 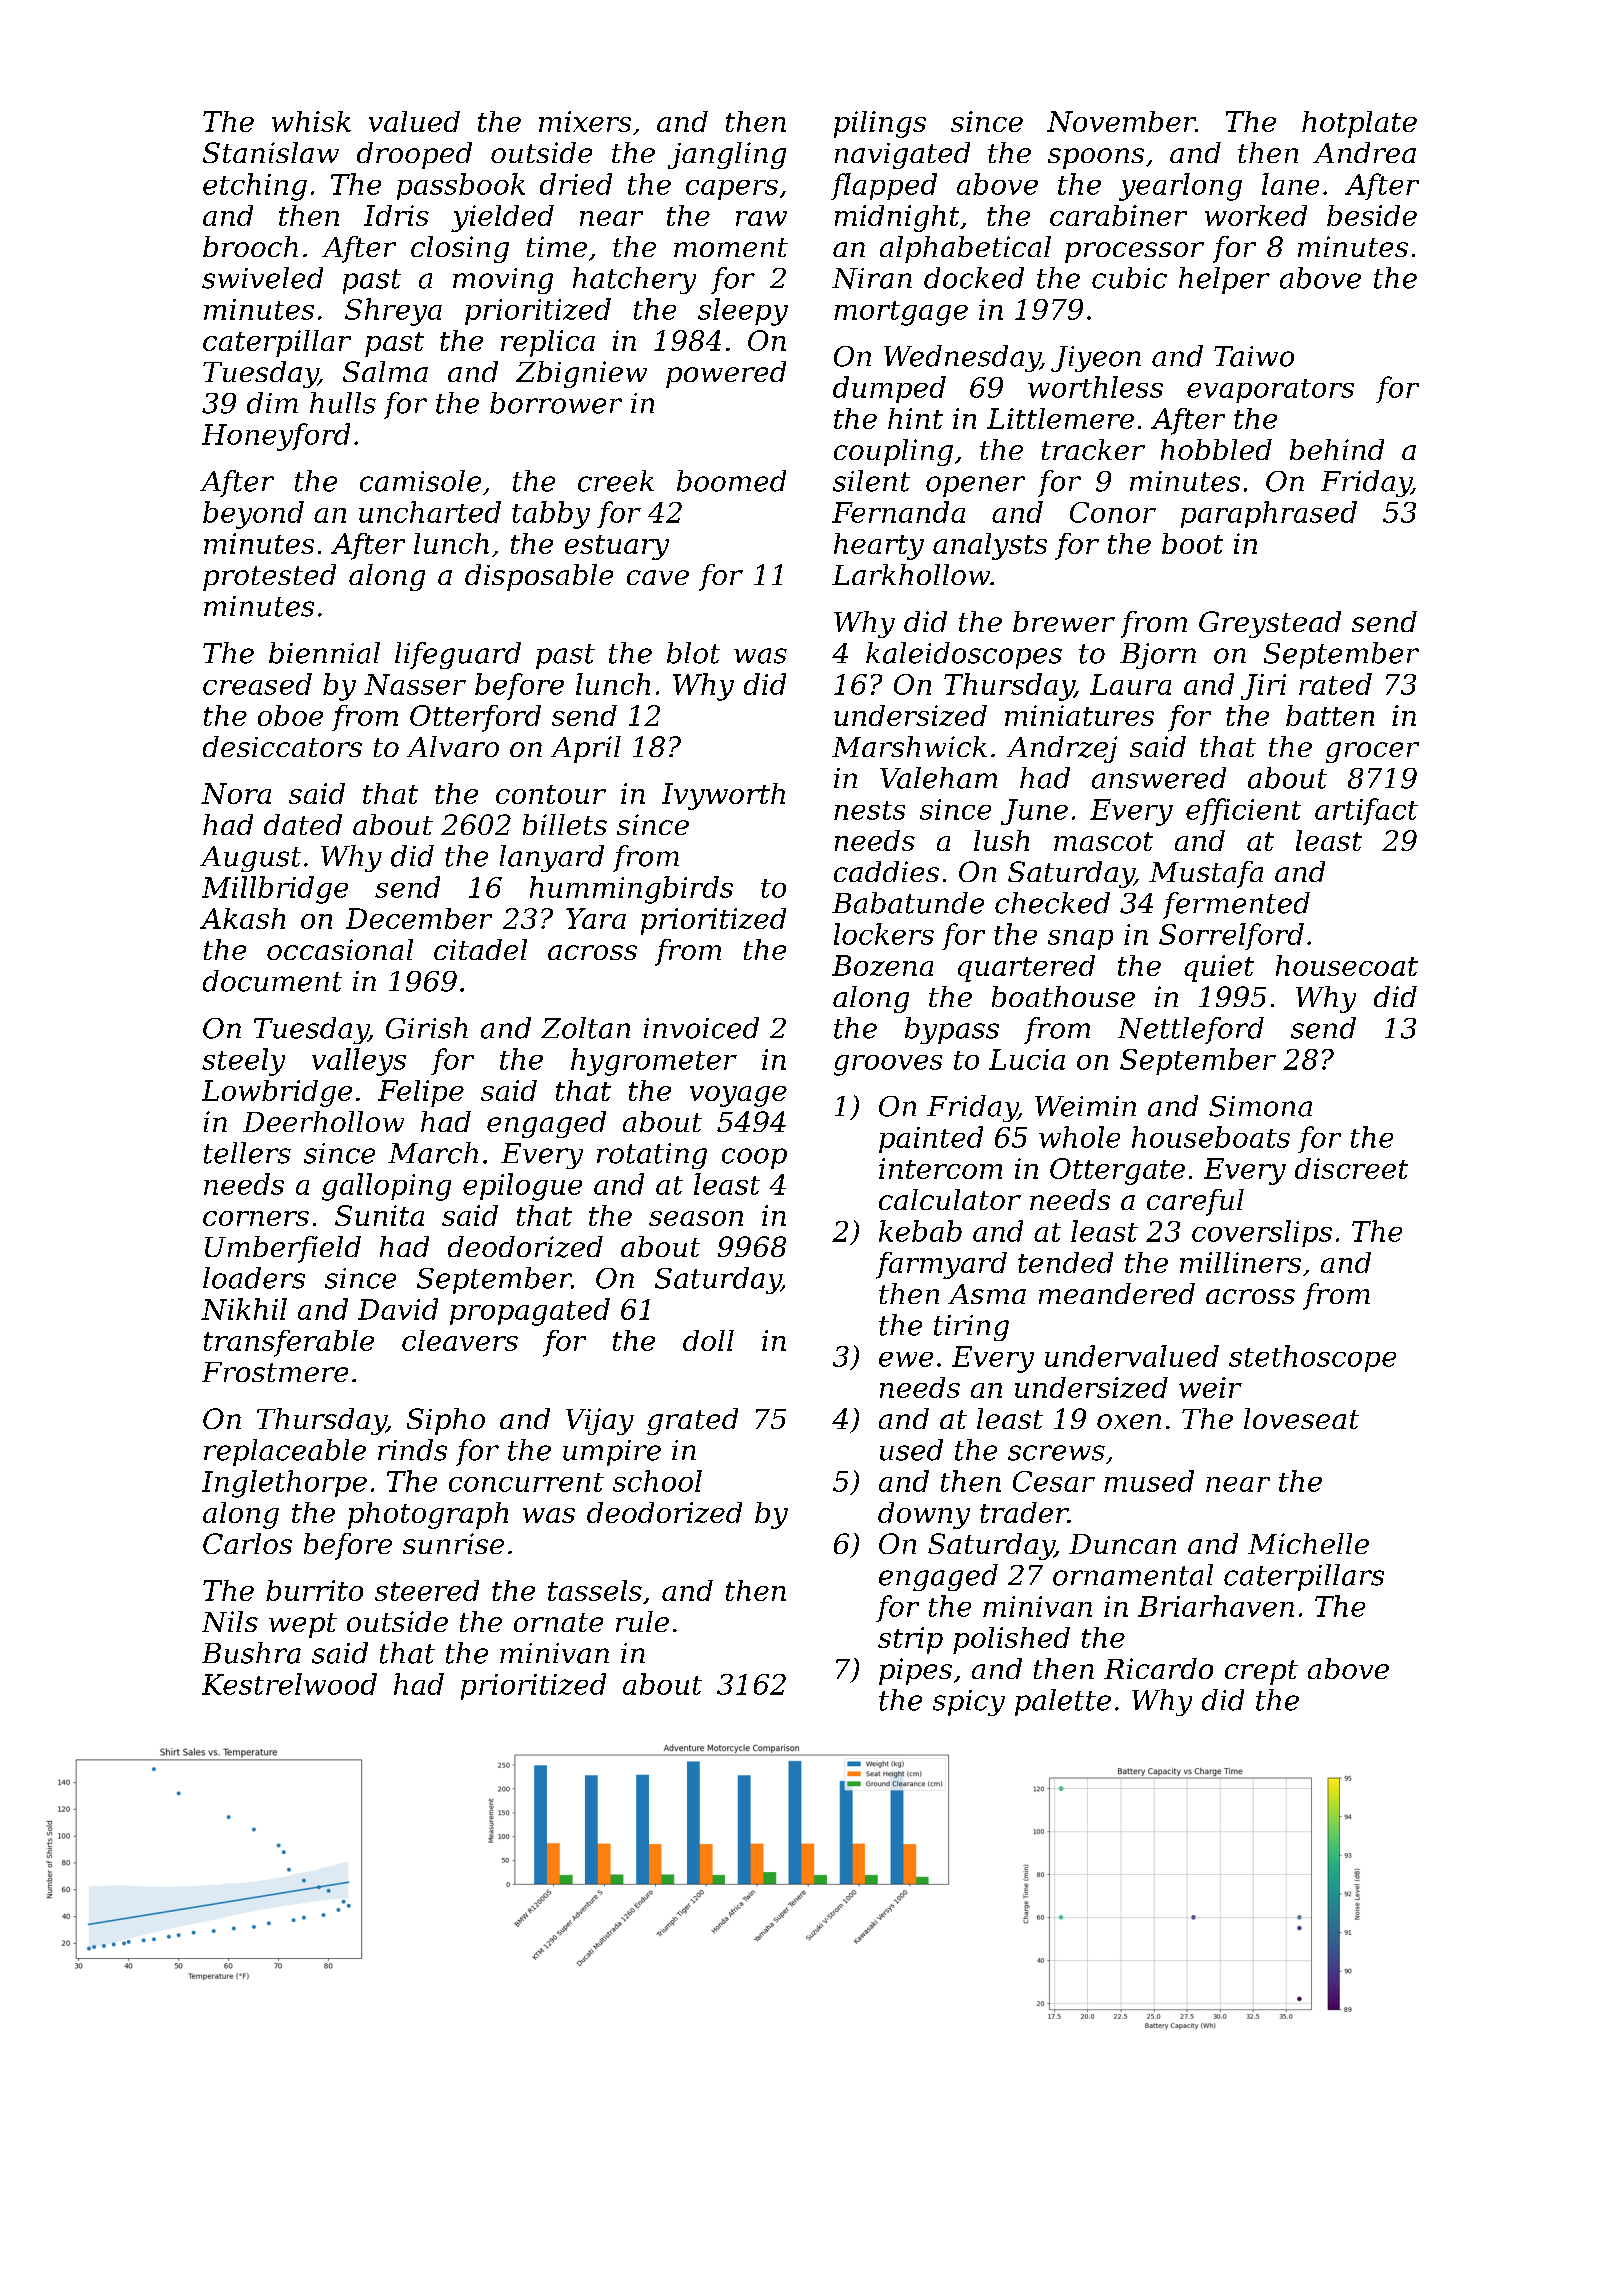 I want to click on jangling, so click(x=727, y=155).
